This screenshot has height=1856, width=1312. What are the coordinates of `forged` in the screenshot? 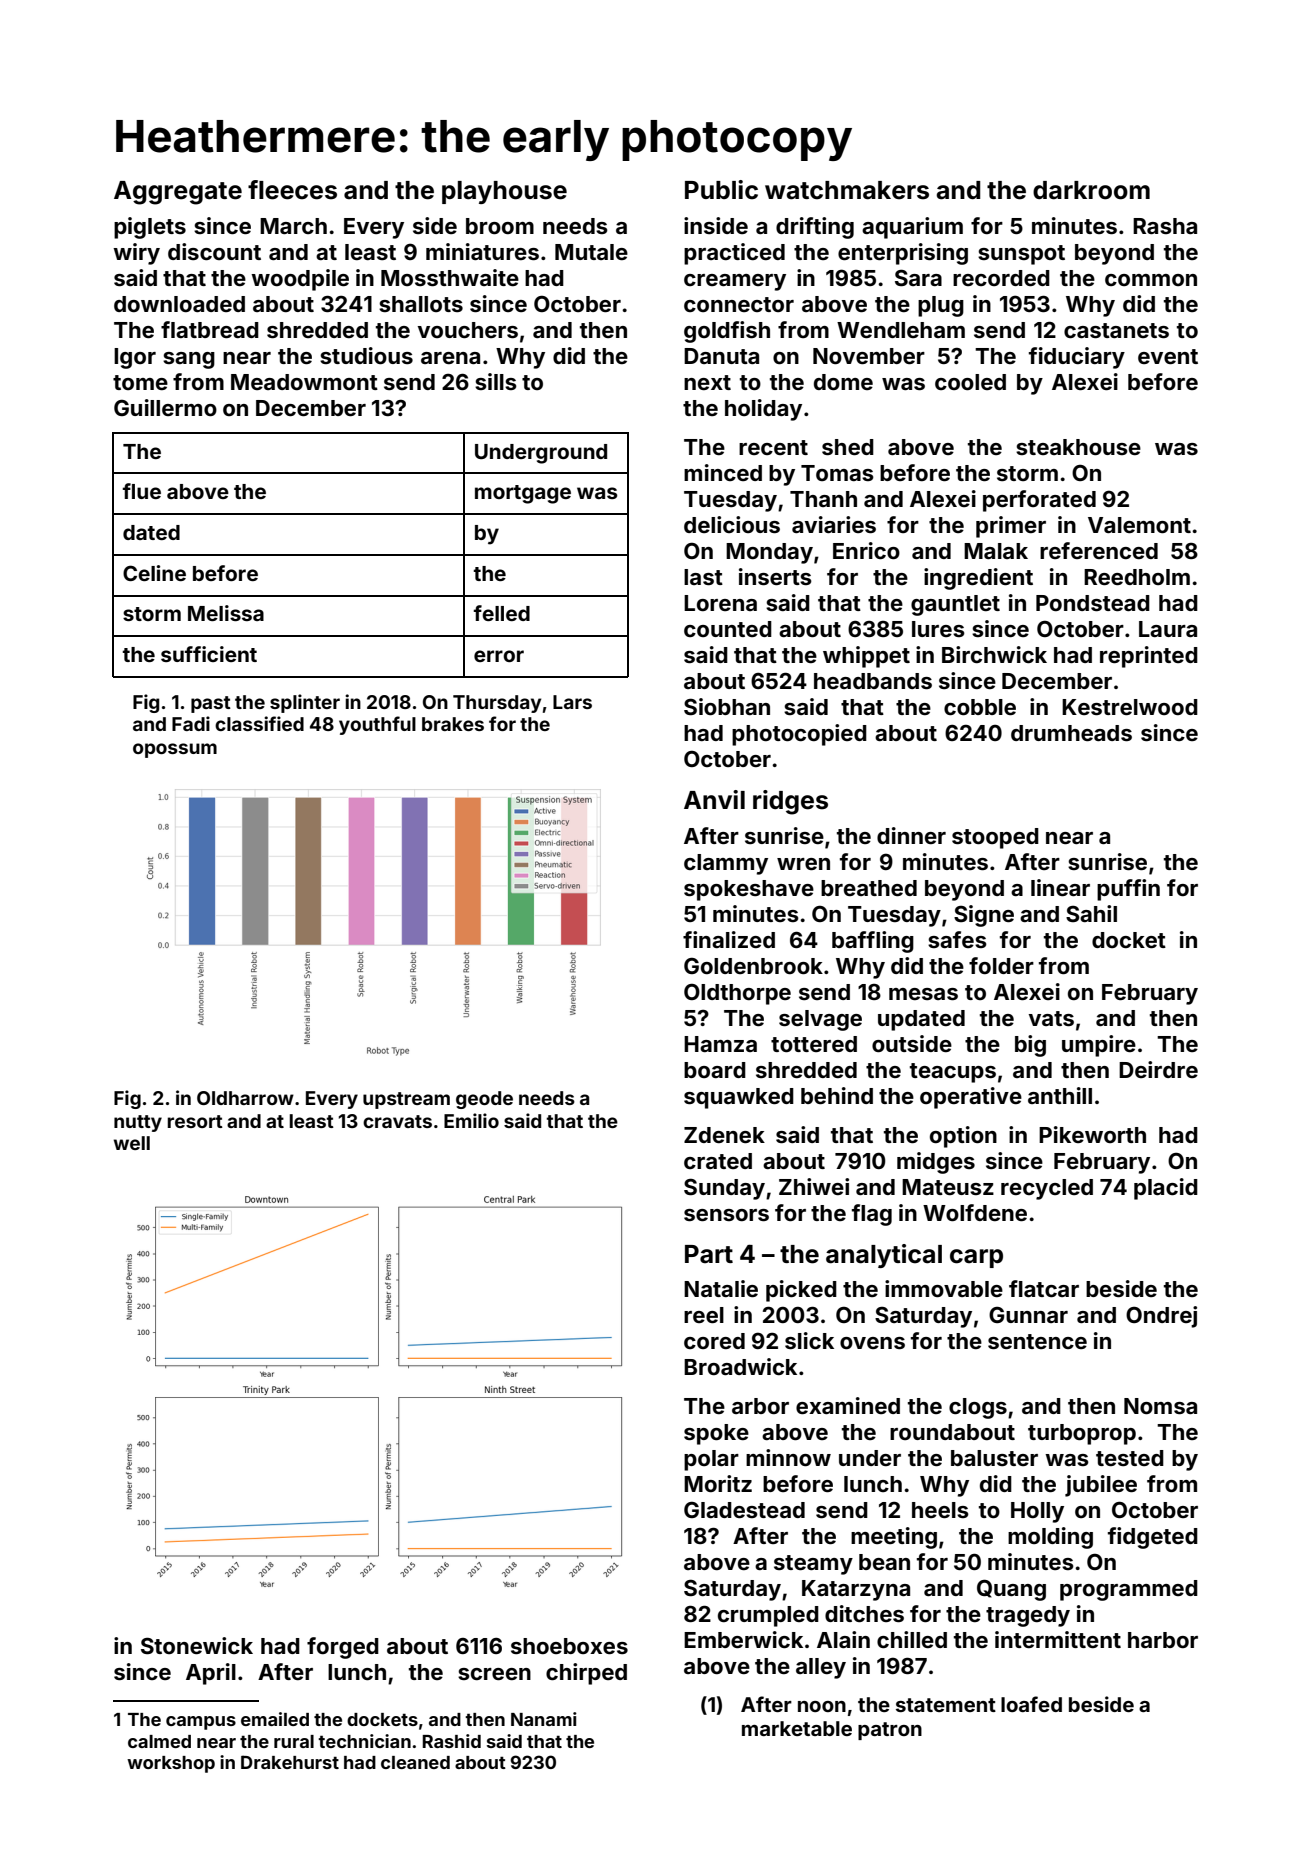 It's located at (343, 1648).
